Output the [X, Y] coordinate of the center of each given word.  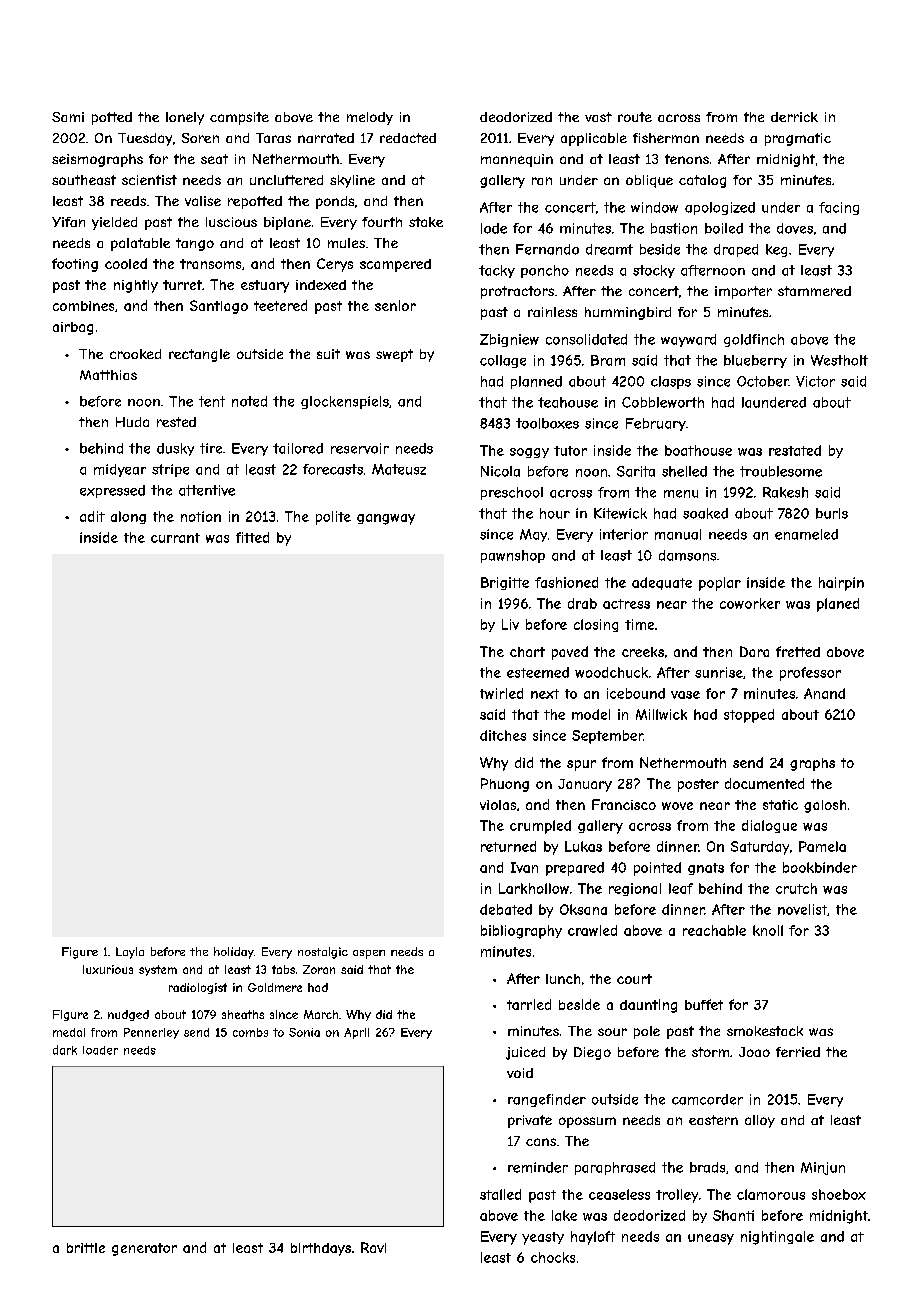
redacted [408, 138]
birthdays [321, 1249]
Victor [815, 381]
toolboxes [547, 423]
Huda [132, 422]
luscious [231, 222]
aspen [369, 954]
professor [810, 674]
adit [92, 516]
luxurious [108, 969]
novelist [802, 909]
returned [508, 846]
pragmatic [798, 139]
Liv [510, 624]
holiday [234, 953]
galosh [825, 806]
